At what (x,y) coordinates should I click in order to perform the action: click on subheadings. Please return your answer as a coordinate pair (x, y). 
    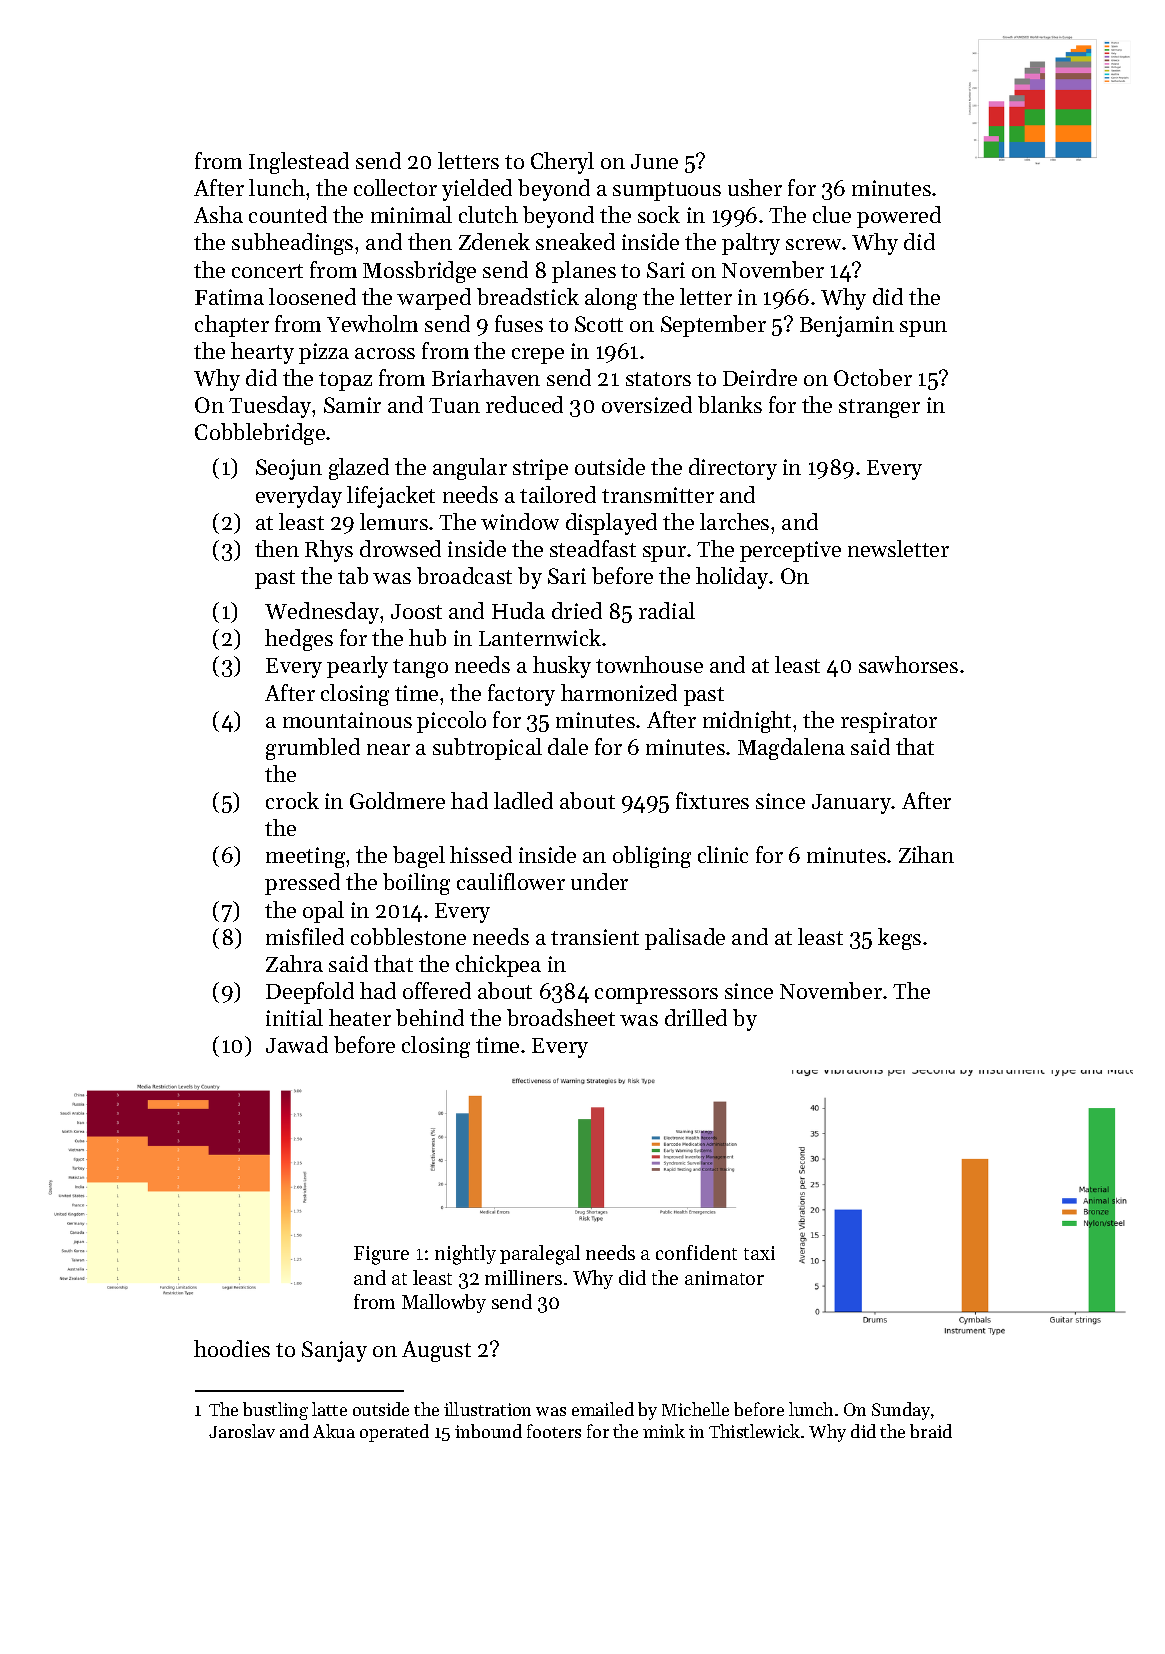
    Looking at the image, I should click on (292, 244).
